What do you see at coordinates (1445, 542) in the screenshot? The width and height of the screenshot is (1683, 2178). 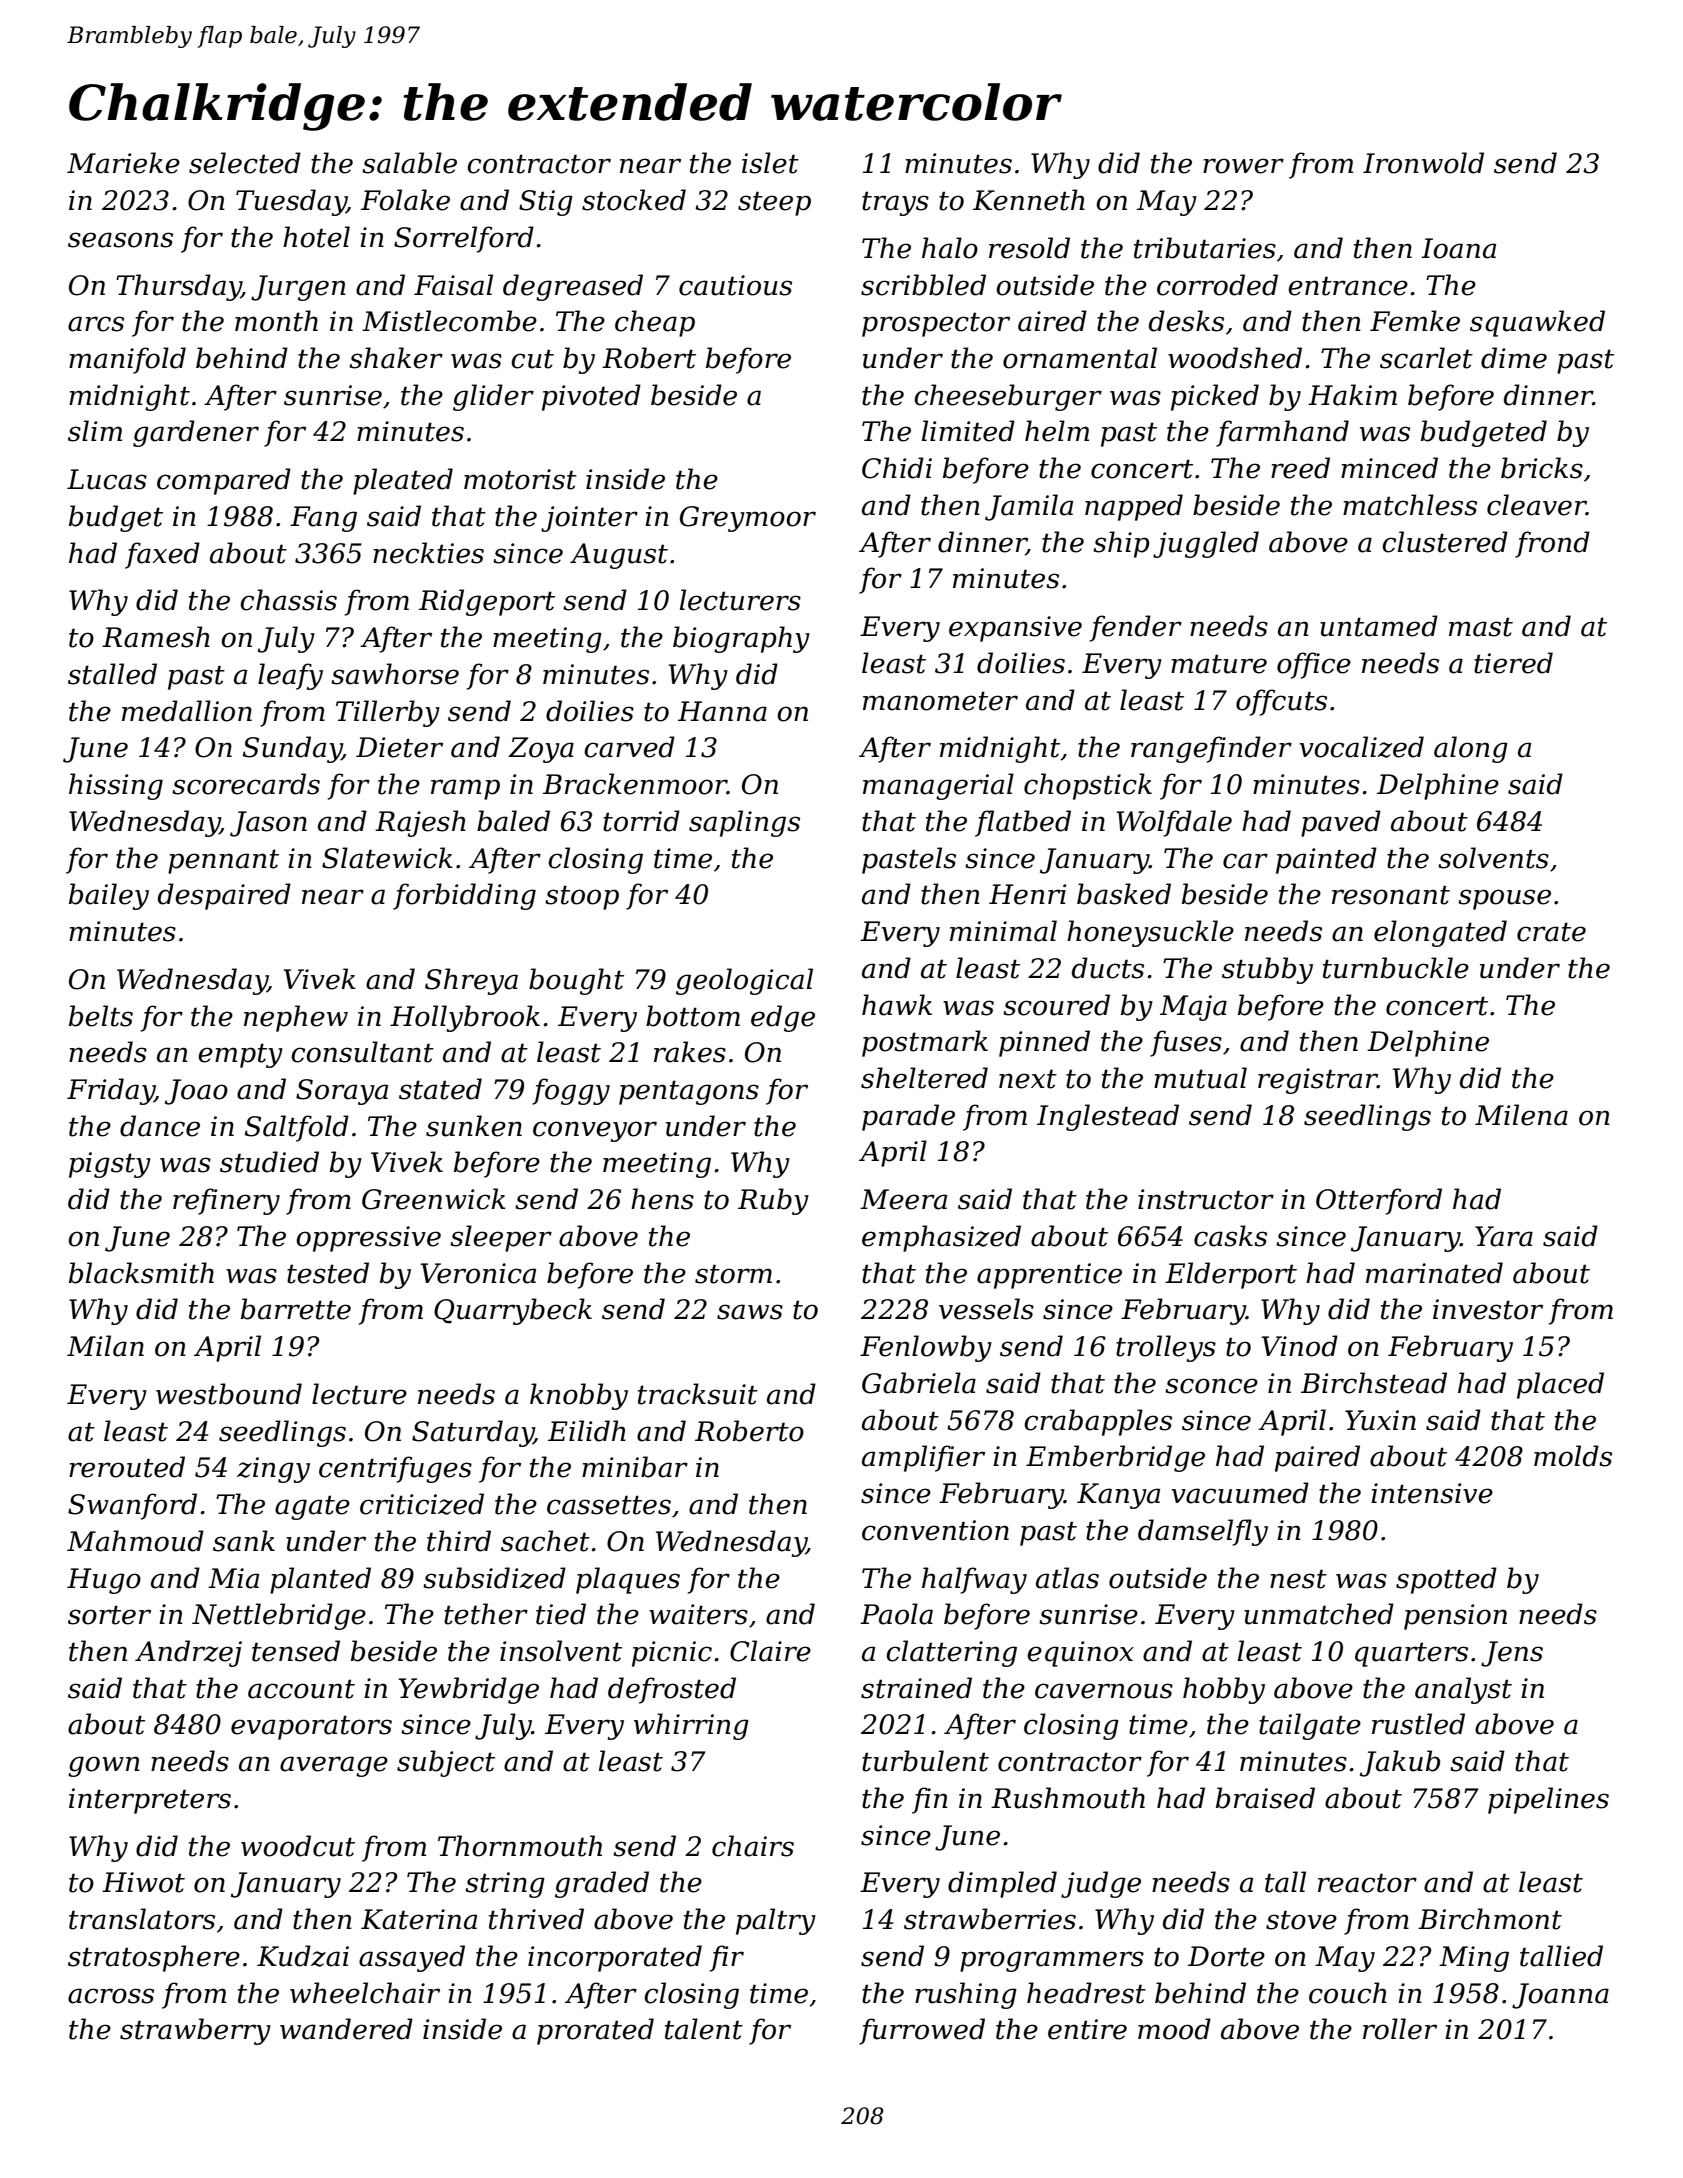 I see `clustered` at bounding box center [1445, 542].
